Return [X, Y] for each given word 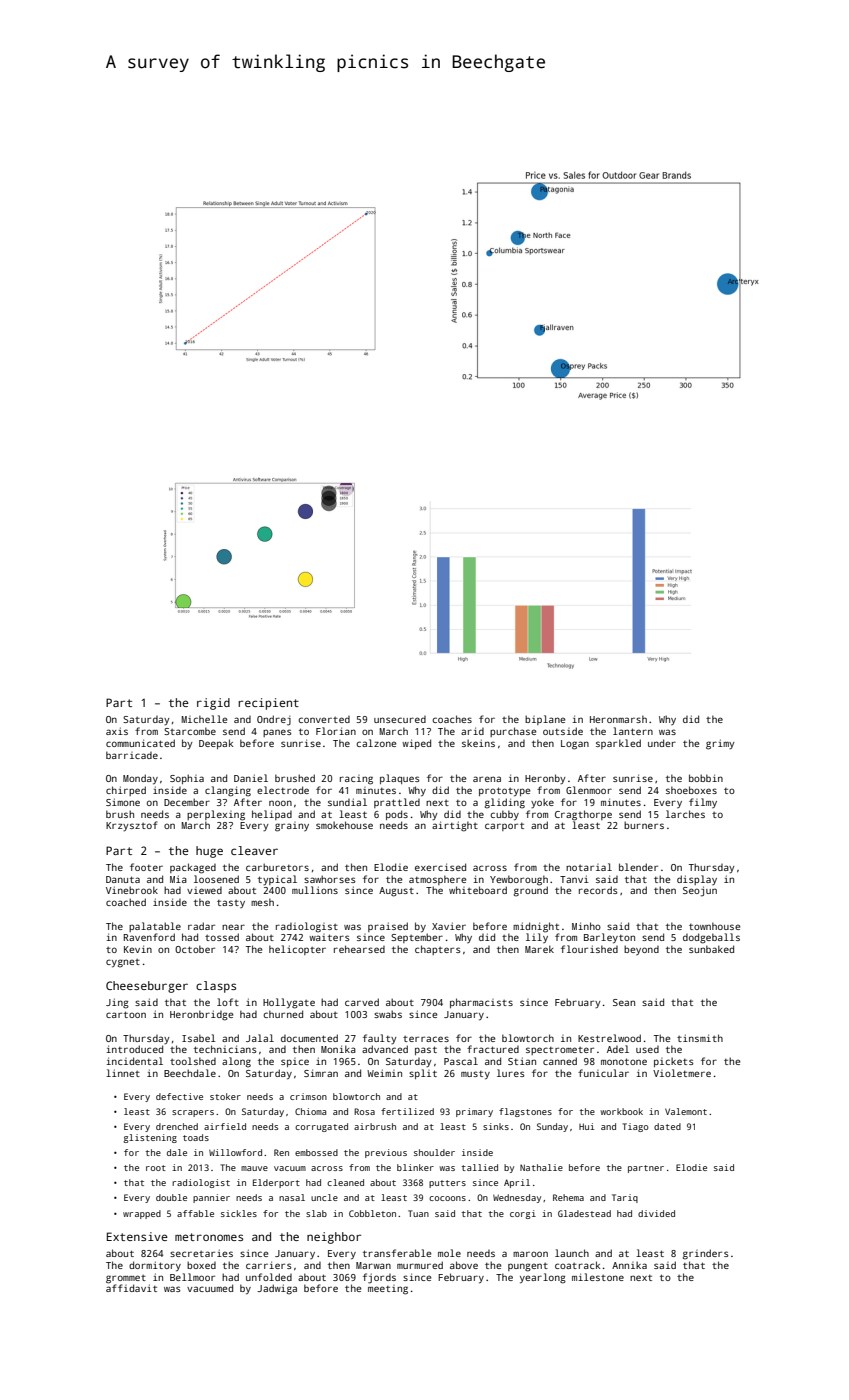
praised [388, 927]
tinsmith [700, 1038]
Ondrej [274, 720]
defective [179, 1096]
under [662, 743]
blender [638, 867]
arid [472, 731]
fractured [493, 1049]
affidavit [131, 1288]
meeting [388, 1290]
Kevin [138, 949]
